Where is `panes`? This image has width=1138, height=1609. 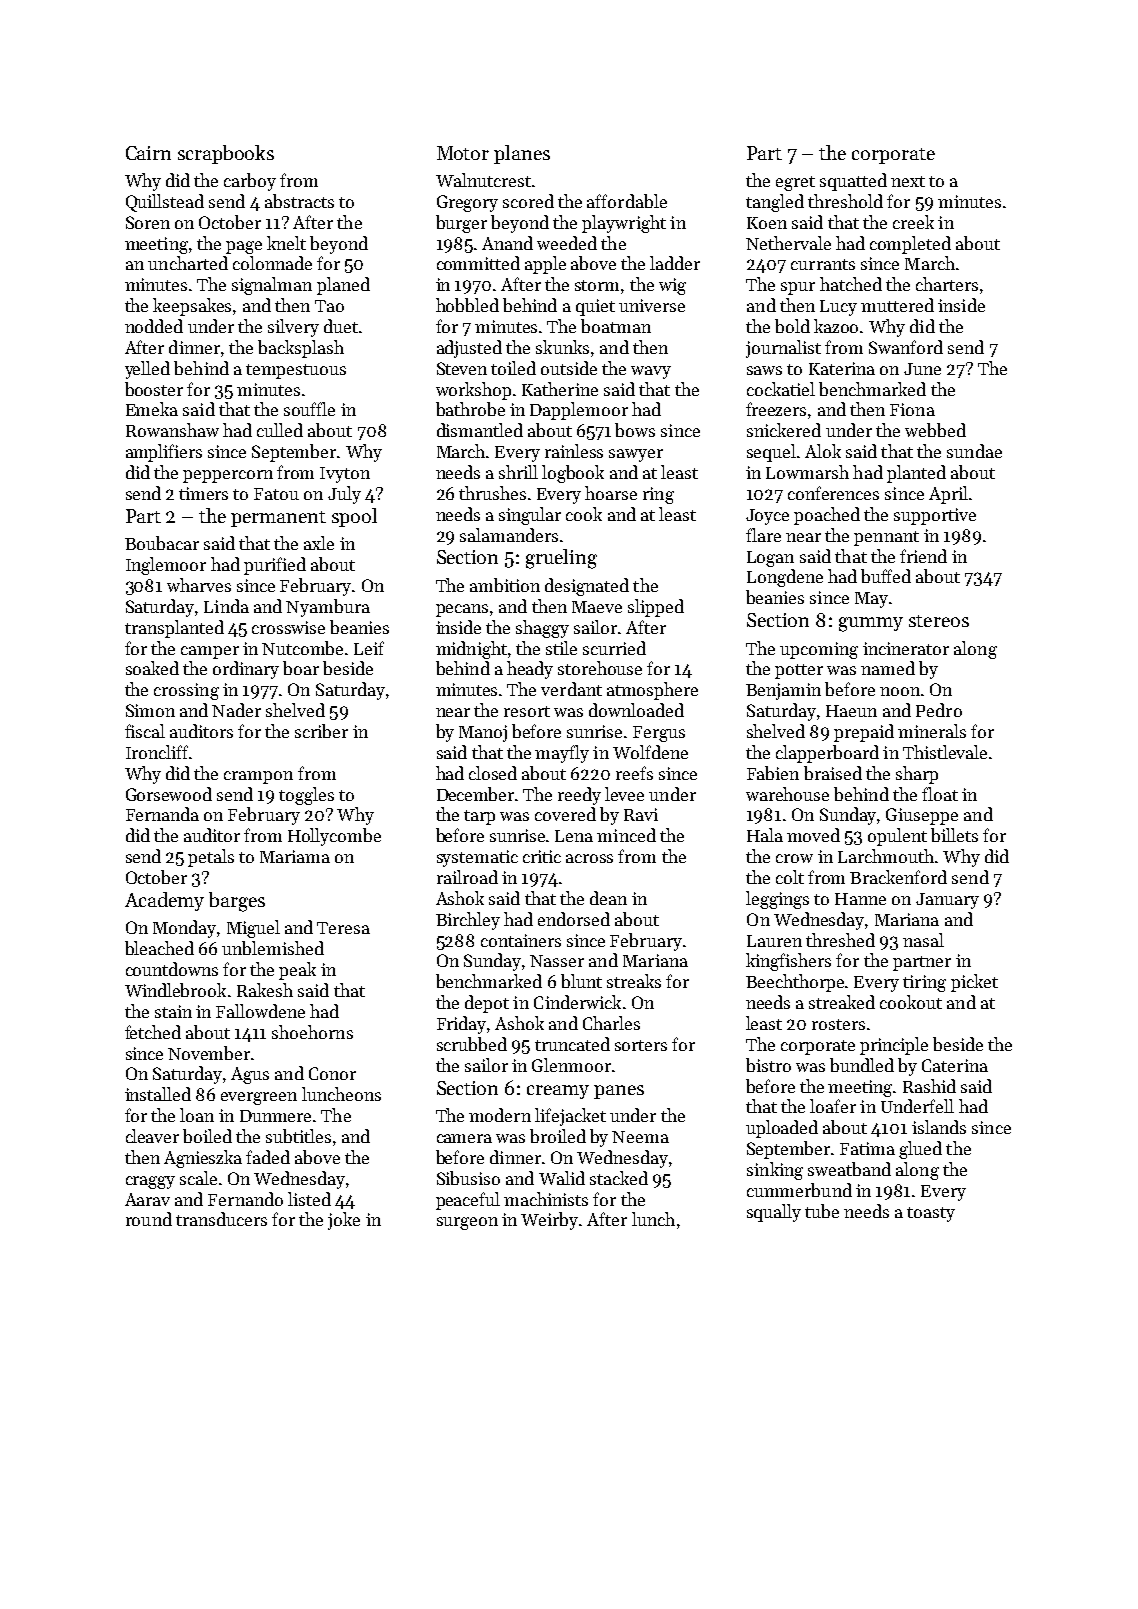 panes is located at coordinates (619, 1092).
